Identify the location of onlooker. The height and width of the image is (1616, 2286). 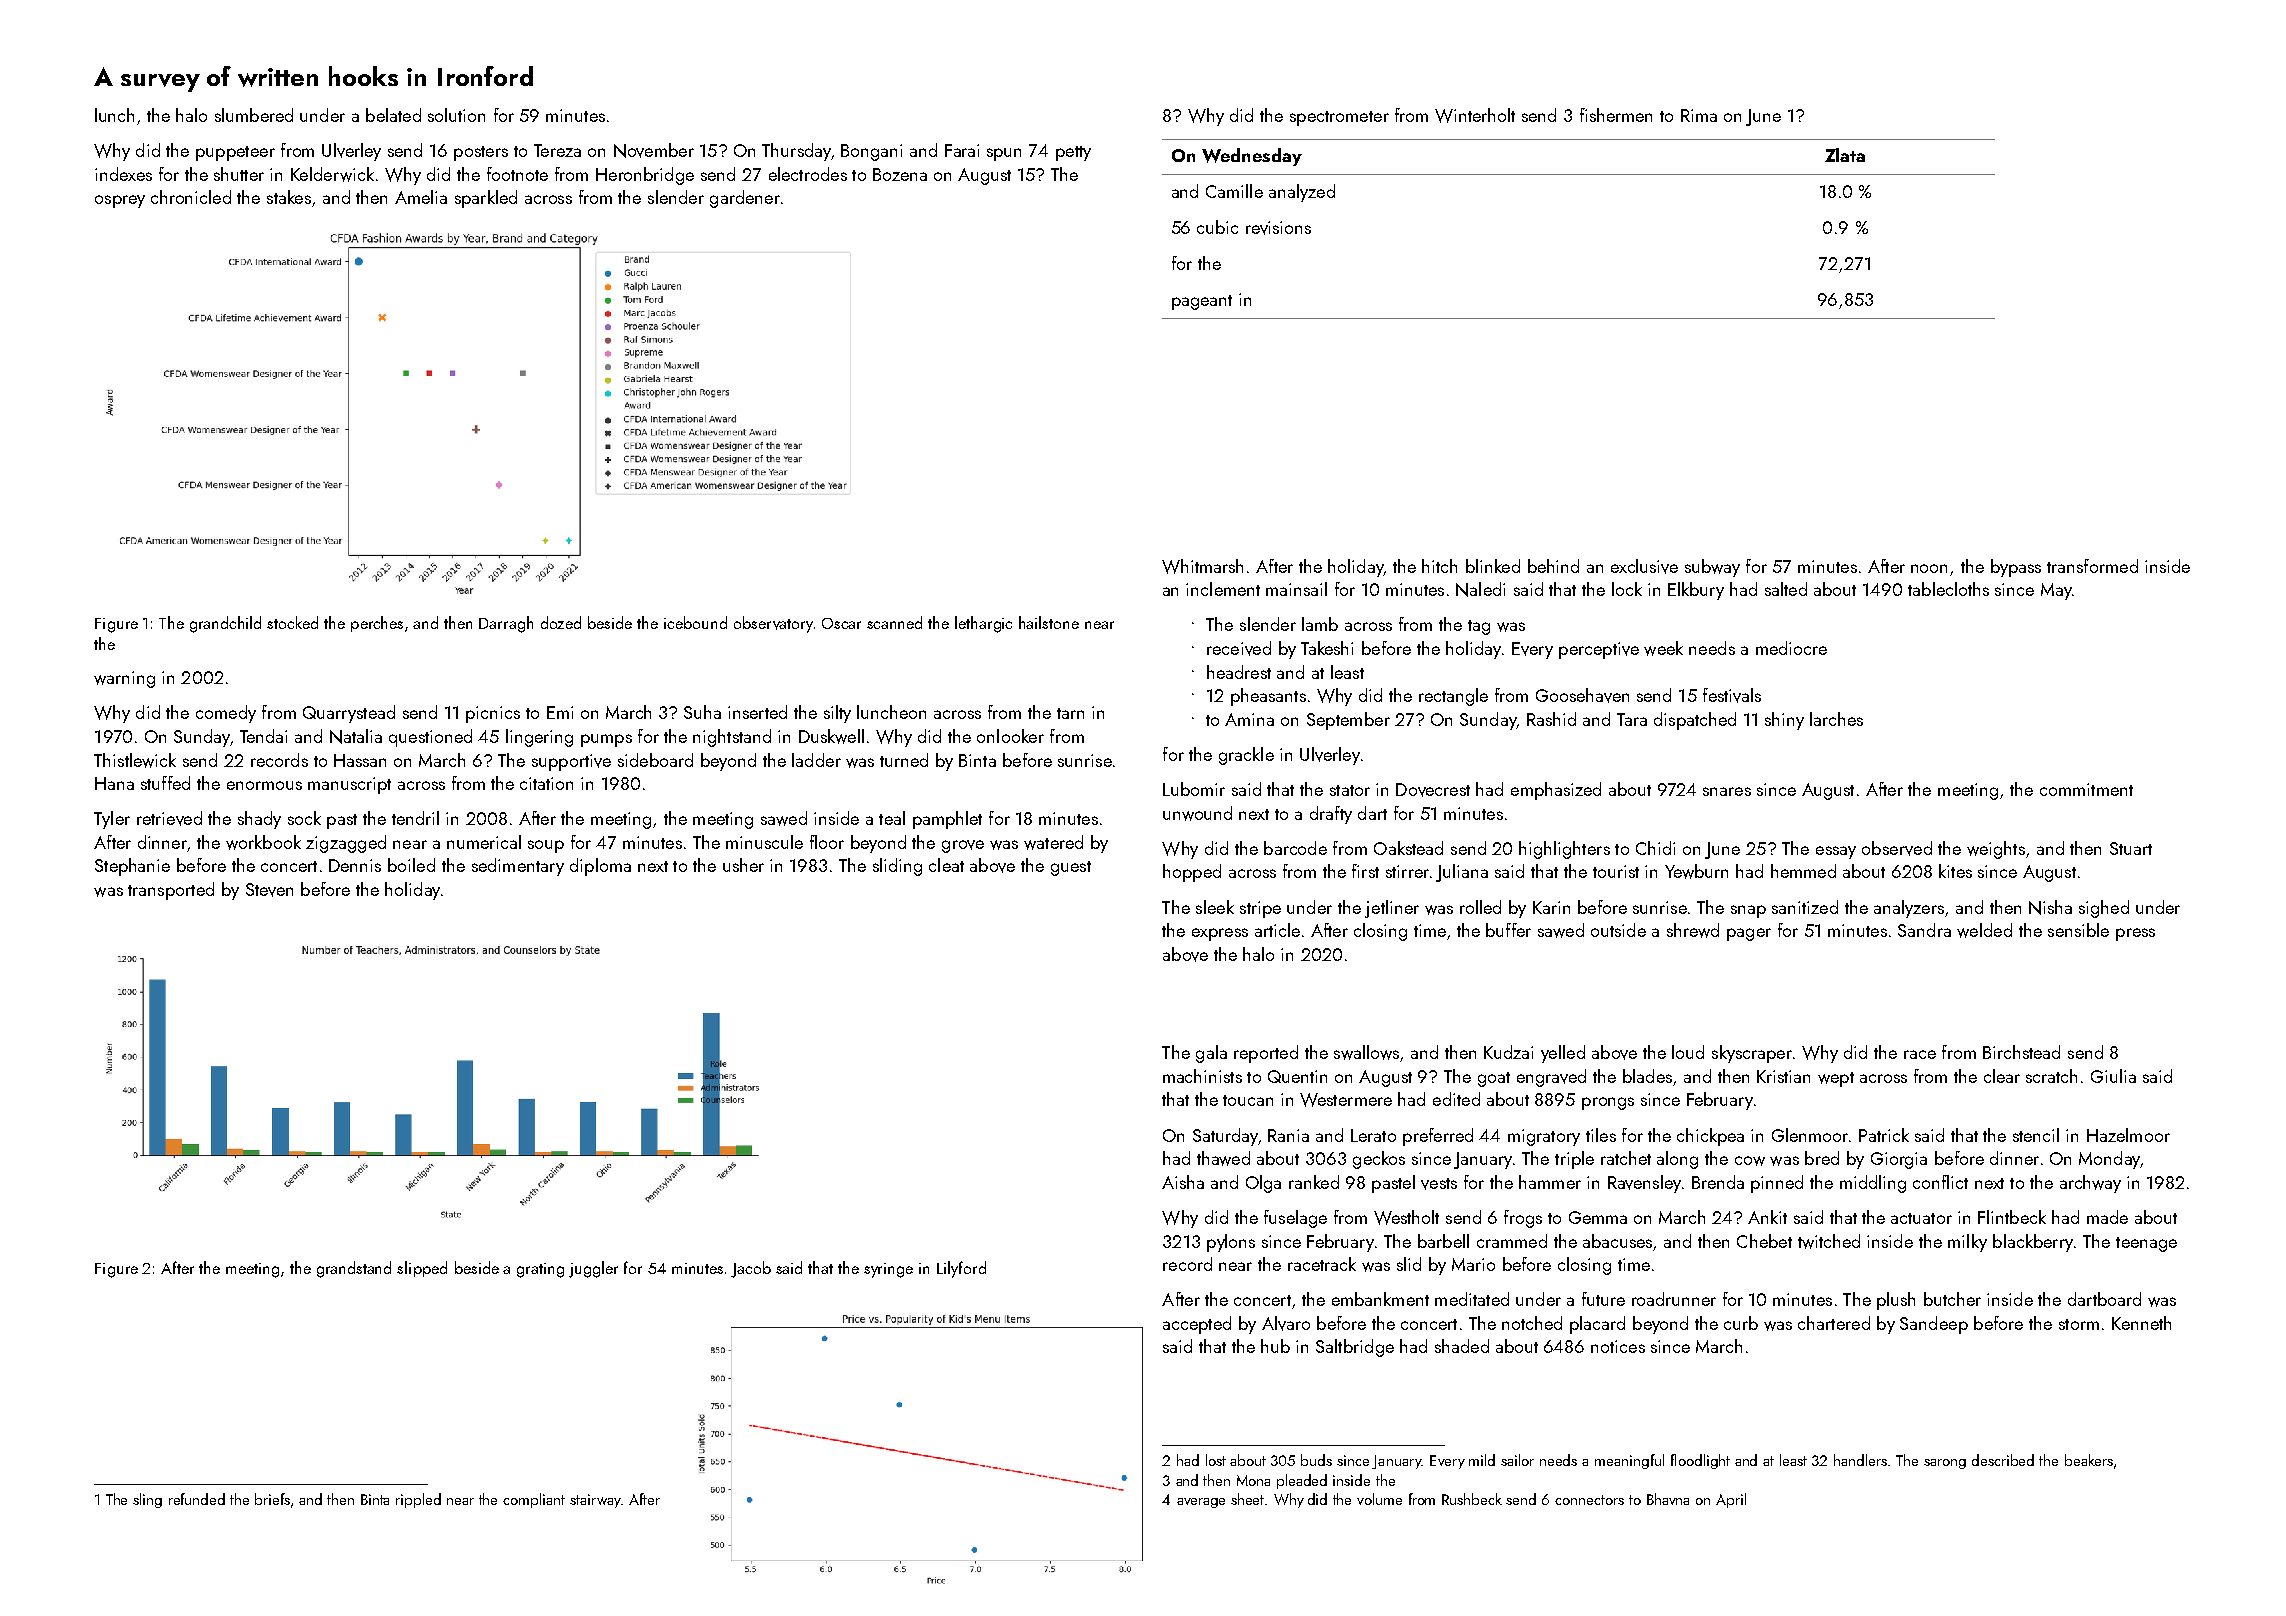
(1010, 736).
